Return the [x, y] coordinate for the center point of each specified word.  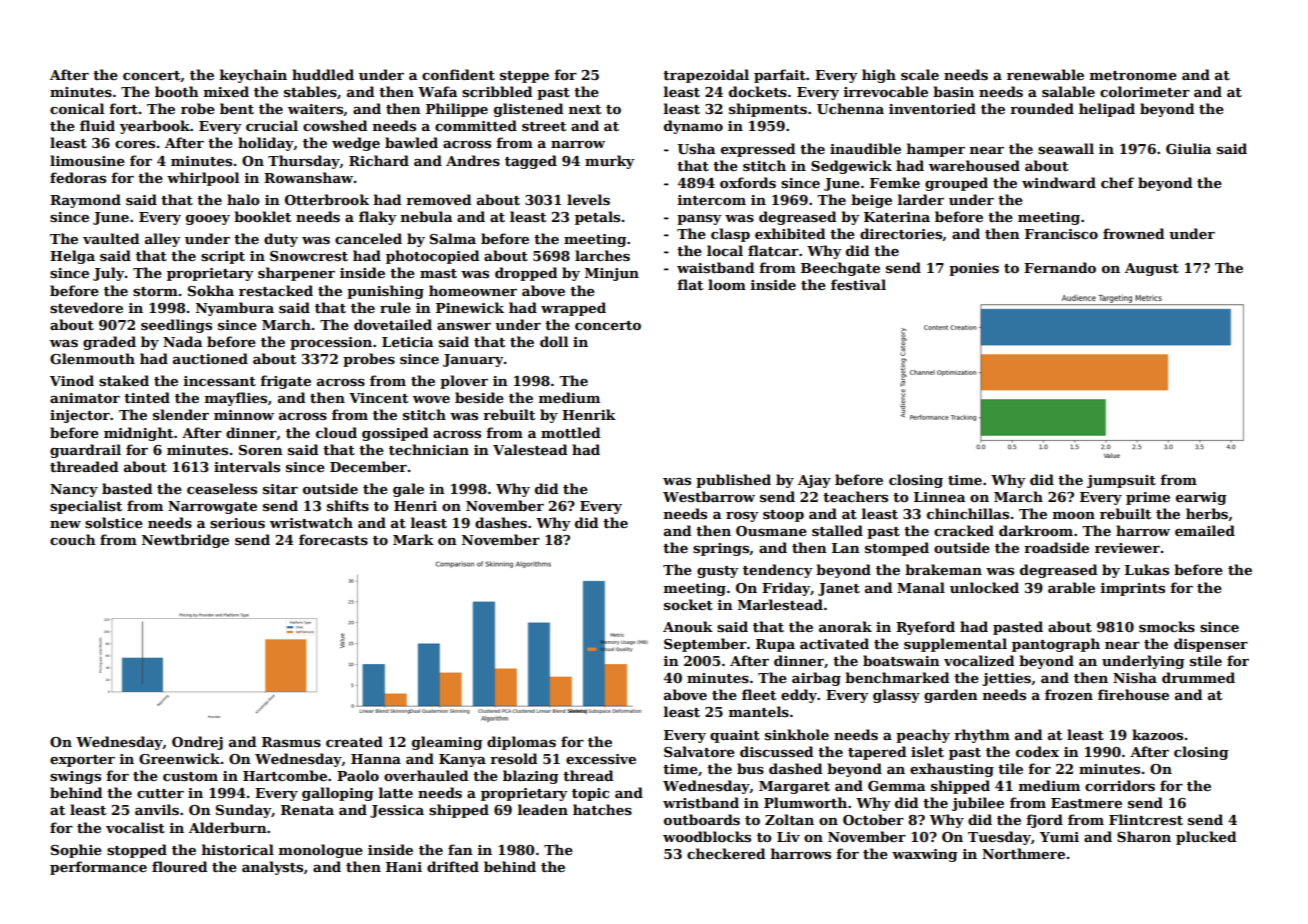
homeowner [473, 290]
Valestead [530, 449]
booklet [262, 216]
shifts [348, 505]
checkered [726, 853]
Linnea [939, 497]
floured [179, 866]
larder [921, 199]
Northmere [1023, 853]
